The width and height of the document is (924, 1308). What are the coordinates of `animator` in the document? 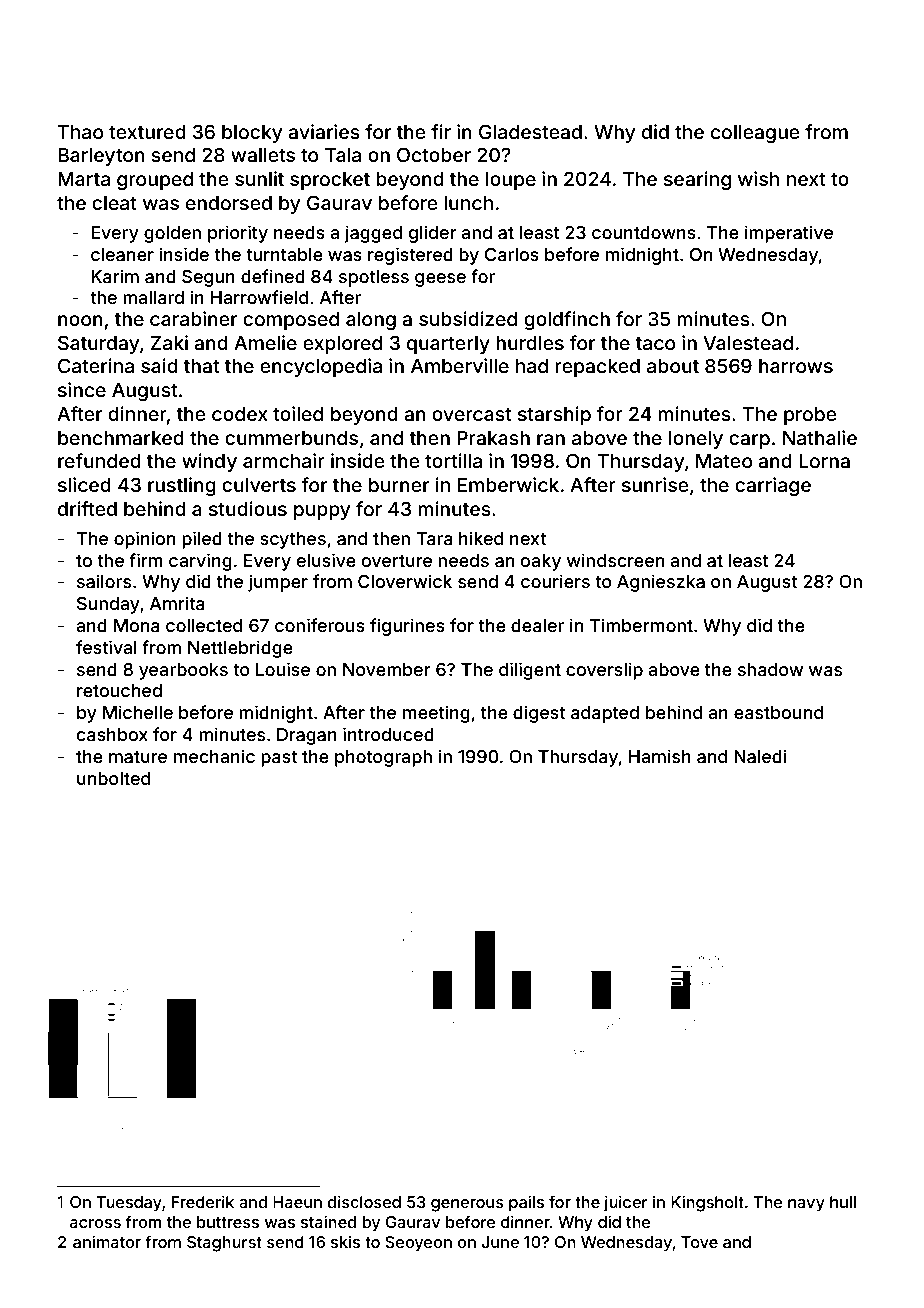 It's located at (107, 1241).
